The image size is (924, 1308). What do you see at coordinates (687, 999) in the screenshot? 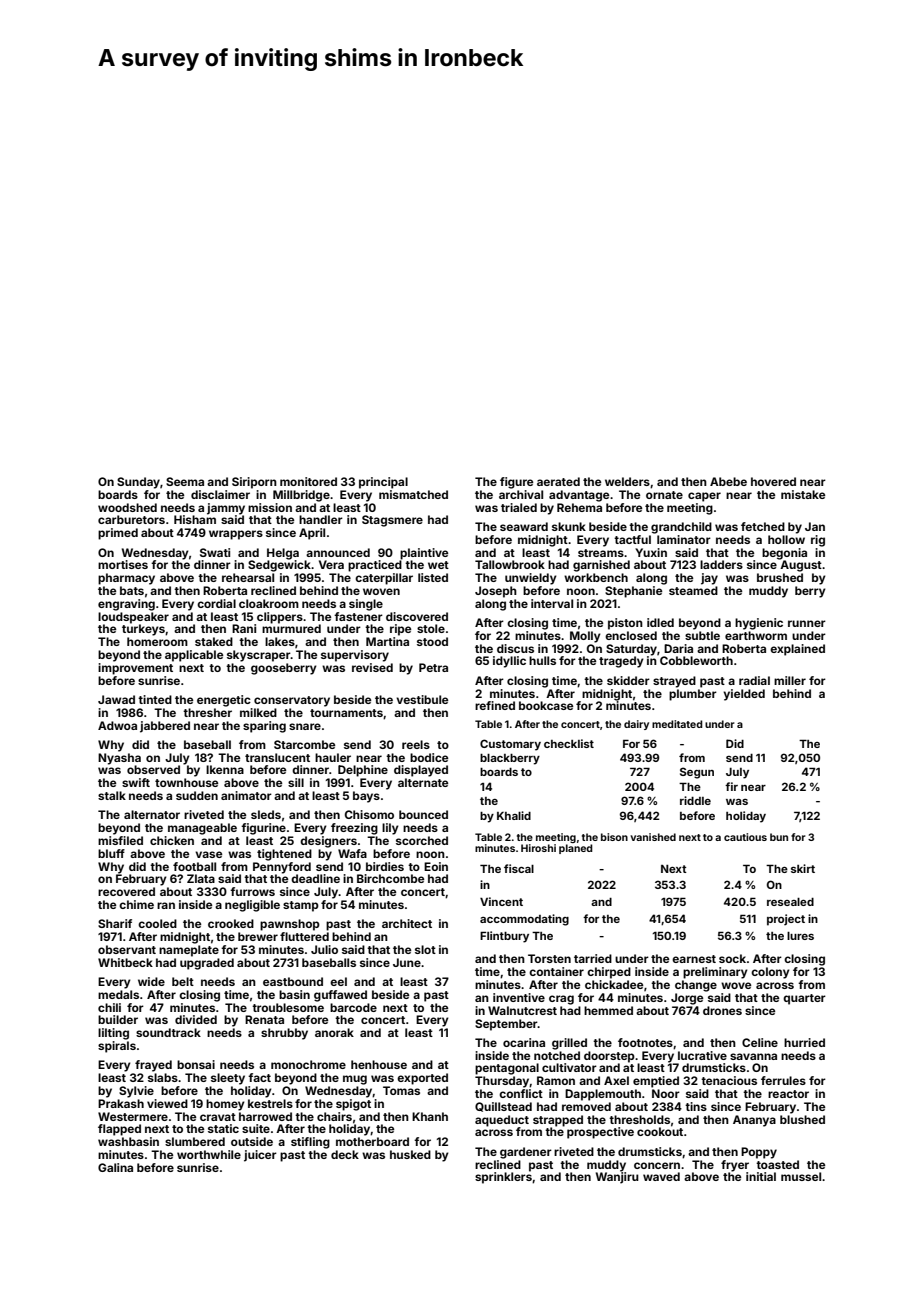
I see `Jorge` at bounding box center [687, 999].
